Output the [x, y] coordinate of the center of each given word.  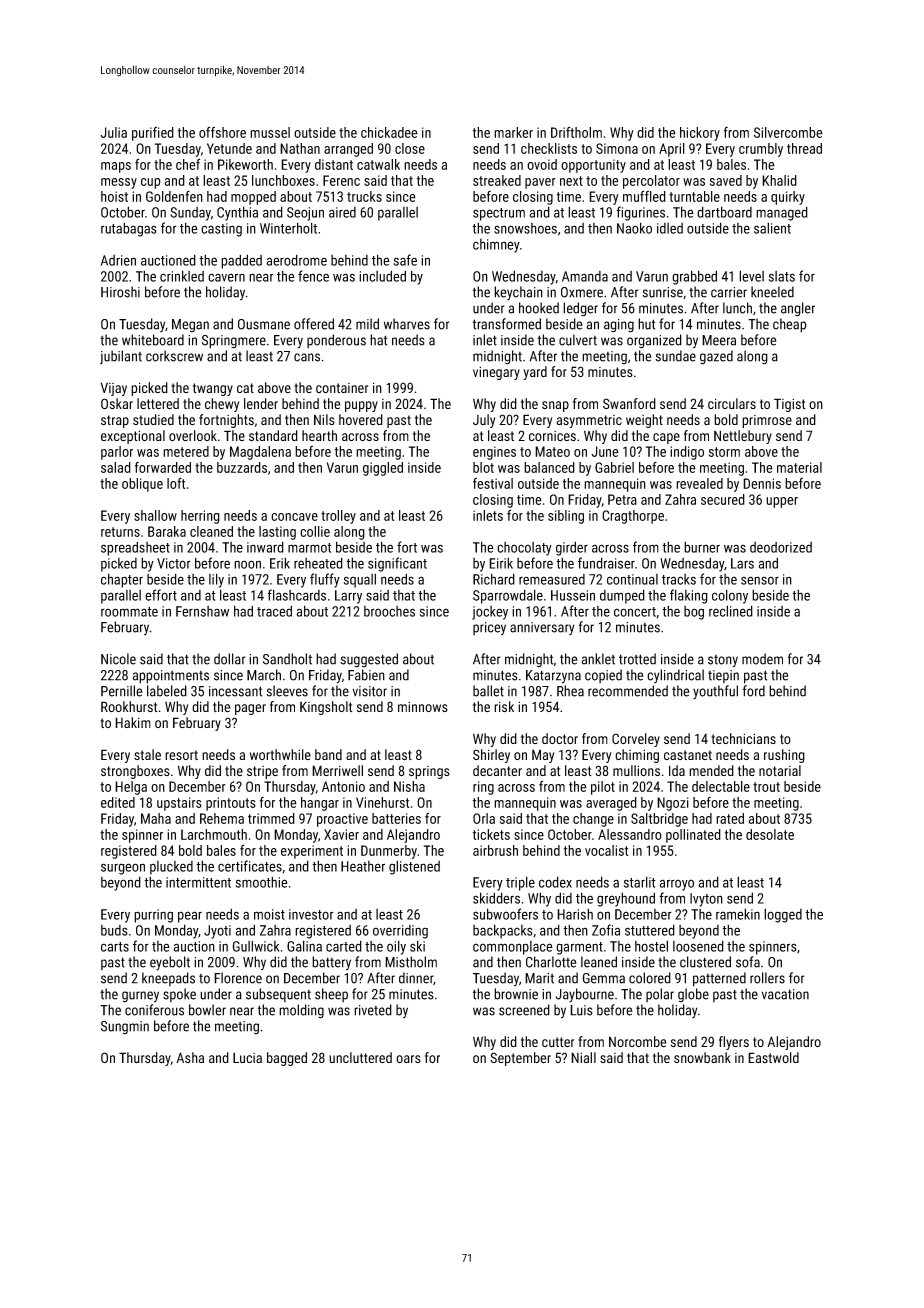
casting [221, 230]
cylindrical [675, 676]
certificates [250, 866]
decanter [497, 770]
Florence [238, 978]
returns [120, 532]
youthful [715, 692]
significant [397, 564]
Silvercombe [788, 132]
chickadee [389, 132]
